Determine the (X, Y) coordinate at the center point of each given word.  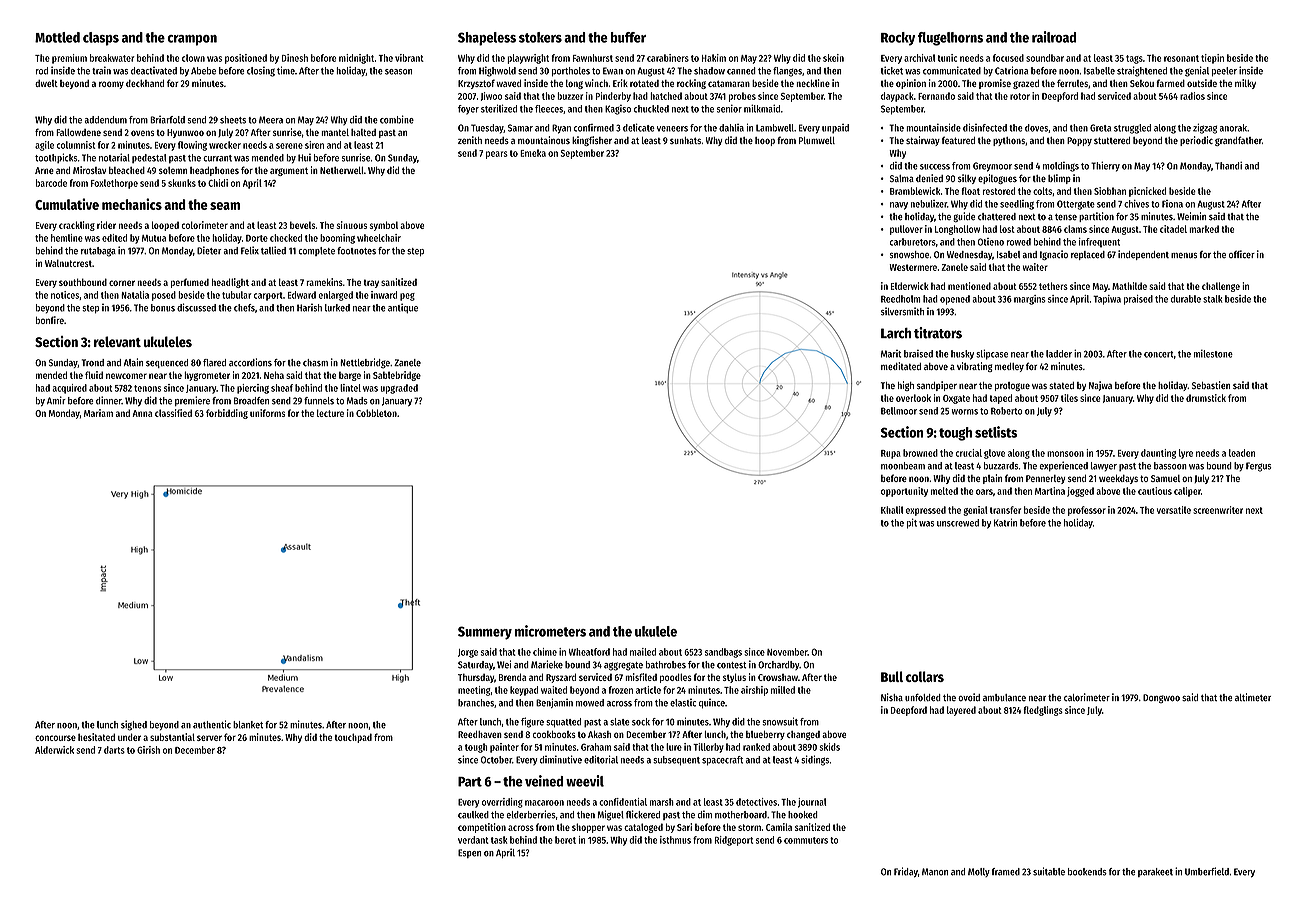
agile (44, 146)
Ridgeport (733, 841)
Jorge (468, 653)
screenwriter (1218, 510)
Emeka (533, 153)
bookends (1087, 872)
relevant (117, 341)
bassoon (1170, 466)
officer (1242, 254)
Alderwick (54, 750)
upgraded (399, 389)
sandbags (723, 653)
